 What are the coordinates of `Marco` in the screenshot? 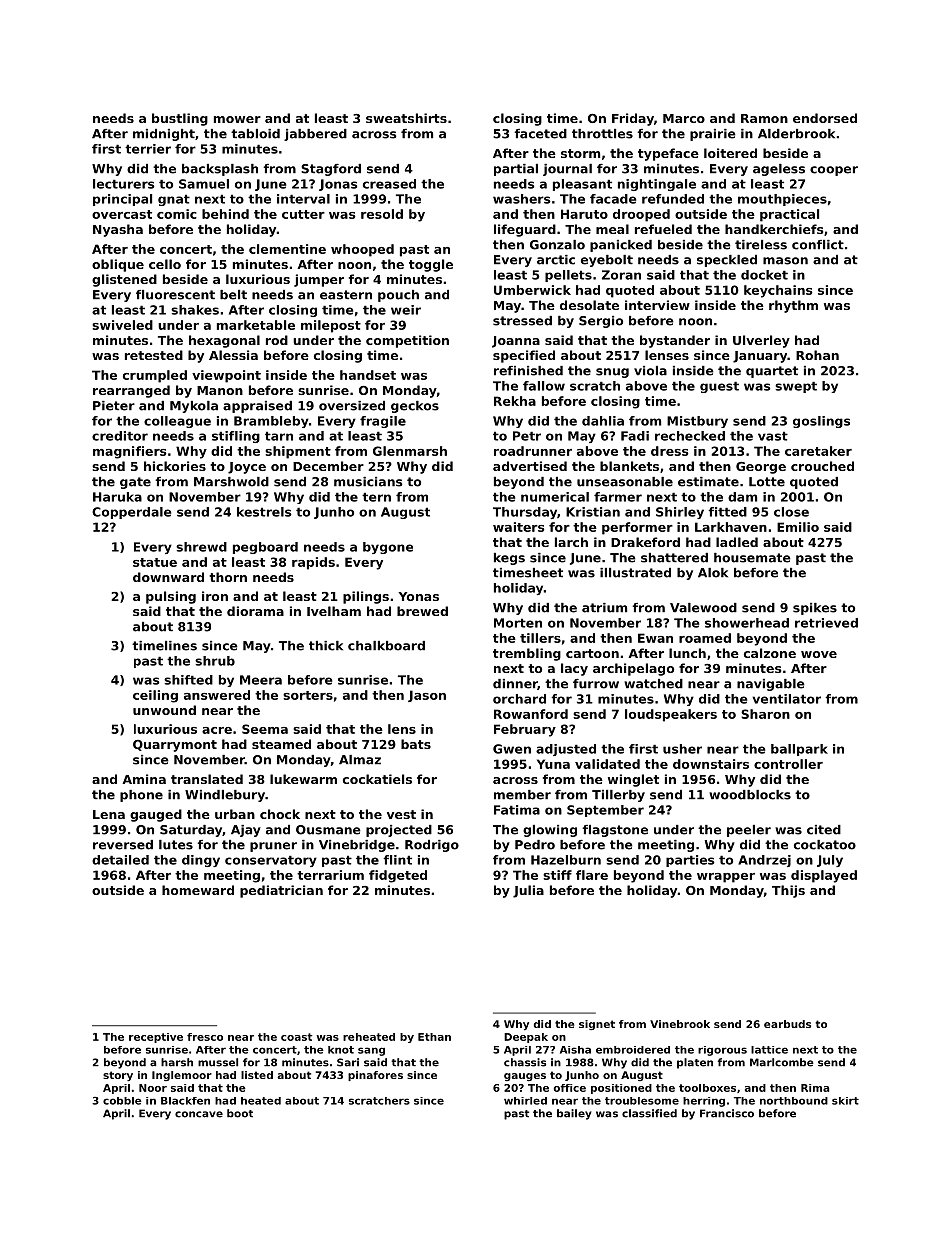 It's located at (684, 118).
